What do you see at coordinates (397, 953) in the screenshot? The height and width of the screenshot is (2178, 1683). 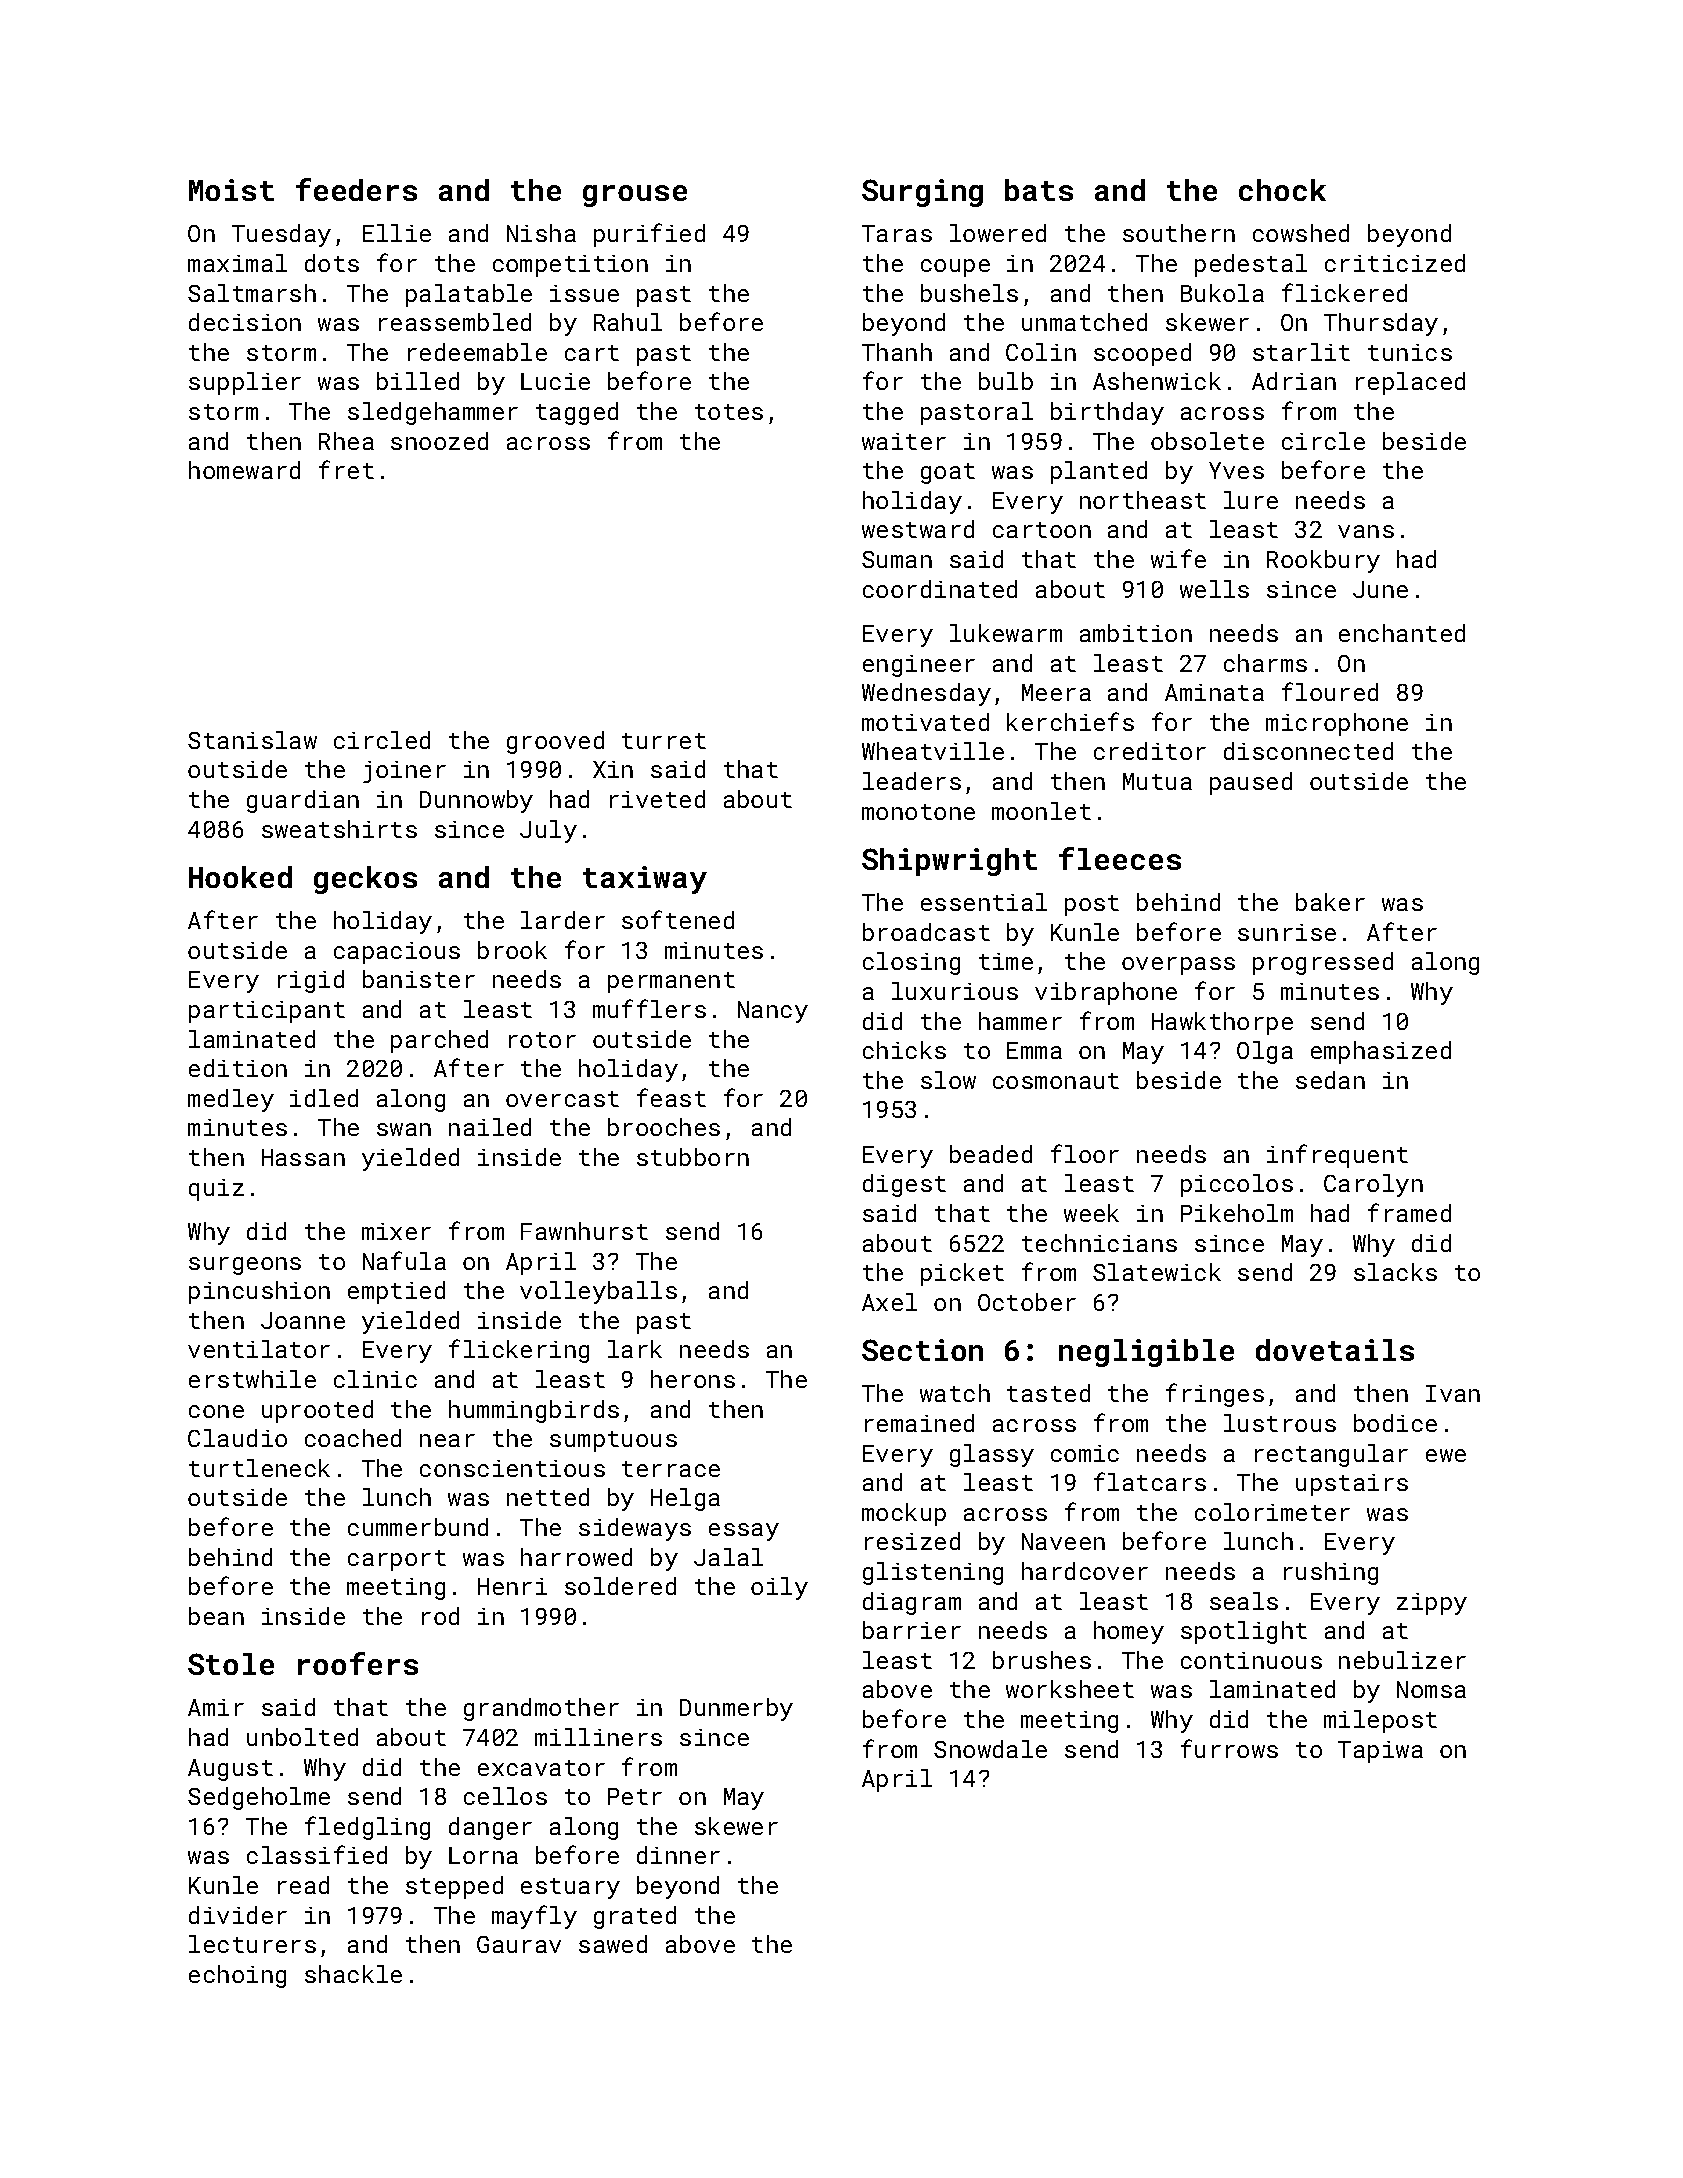 I see `capacious` at bounding box center [397, 953].
